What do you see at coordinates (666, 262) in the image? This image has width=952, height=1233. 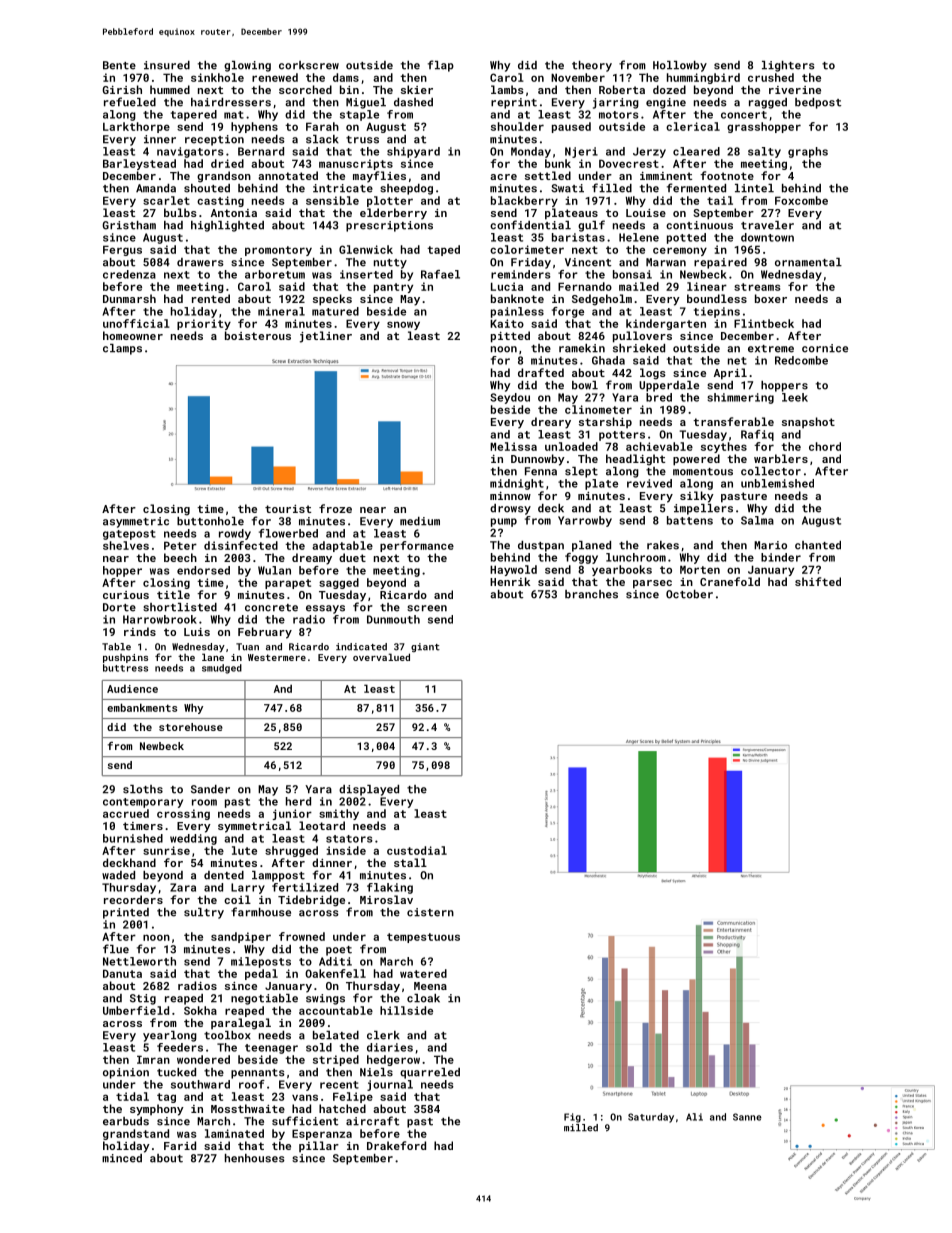 I see `Marwan` at bounding box center [666, 262].
